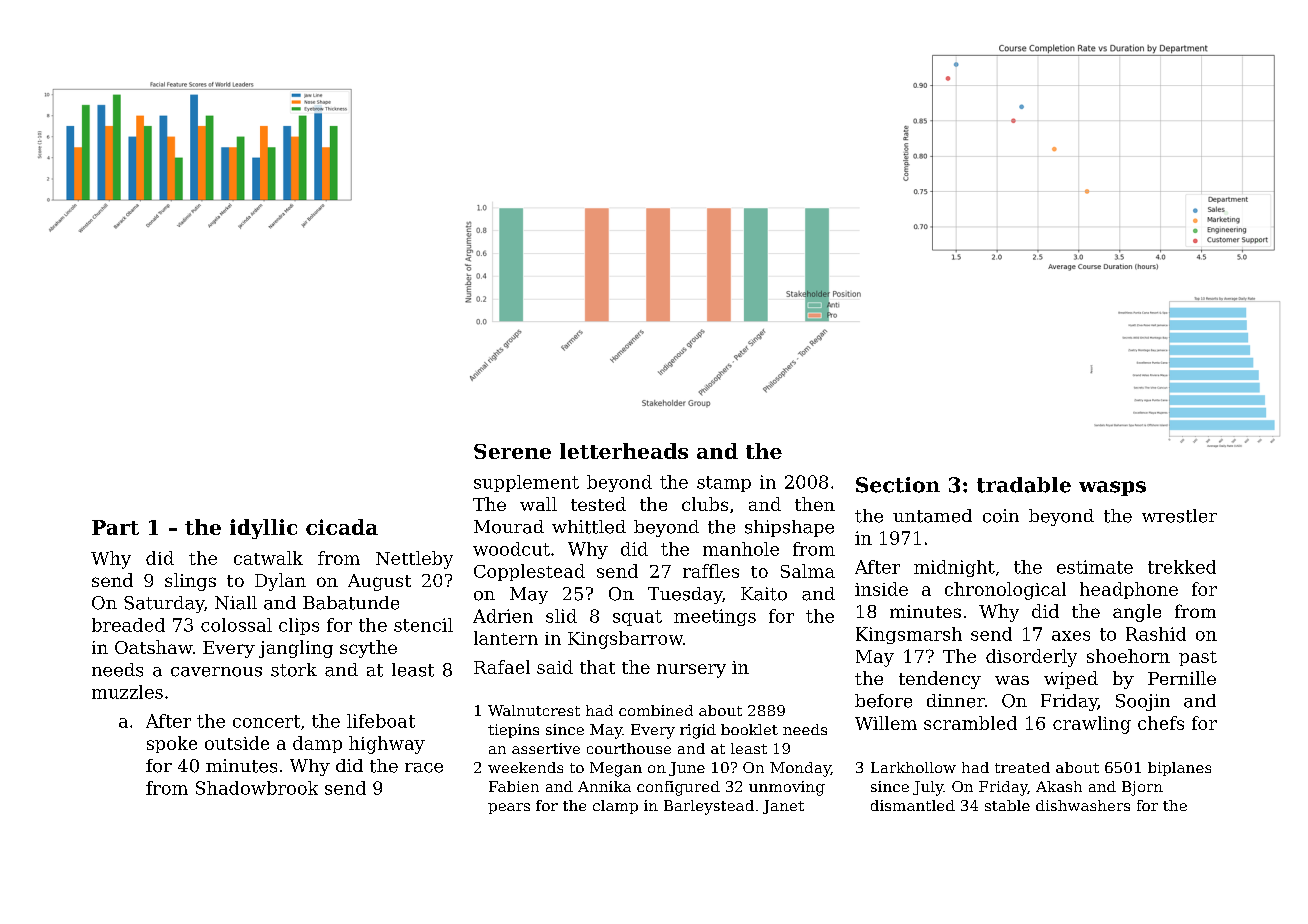 This page has width=1308, height=924. What do you see at coordinates (783, 807) in the page?
I see `Janet` at bounding box center [783, 807].
